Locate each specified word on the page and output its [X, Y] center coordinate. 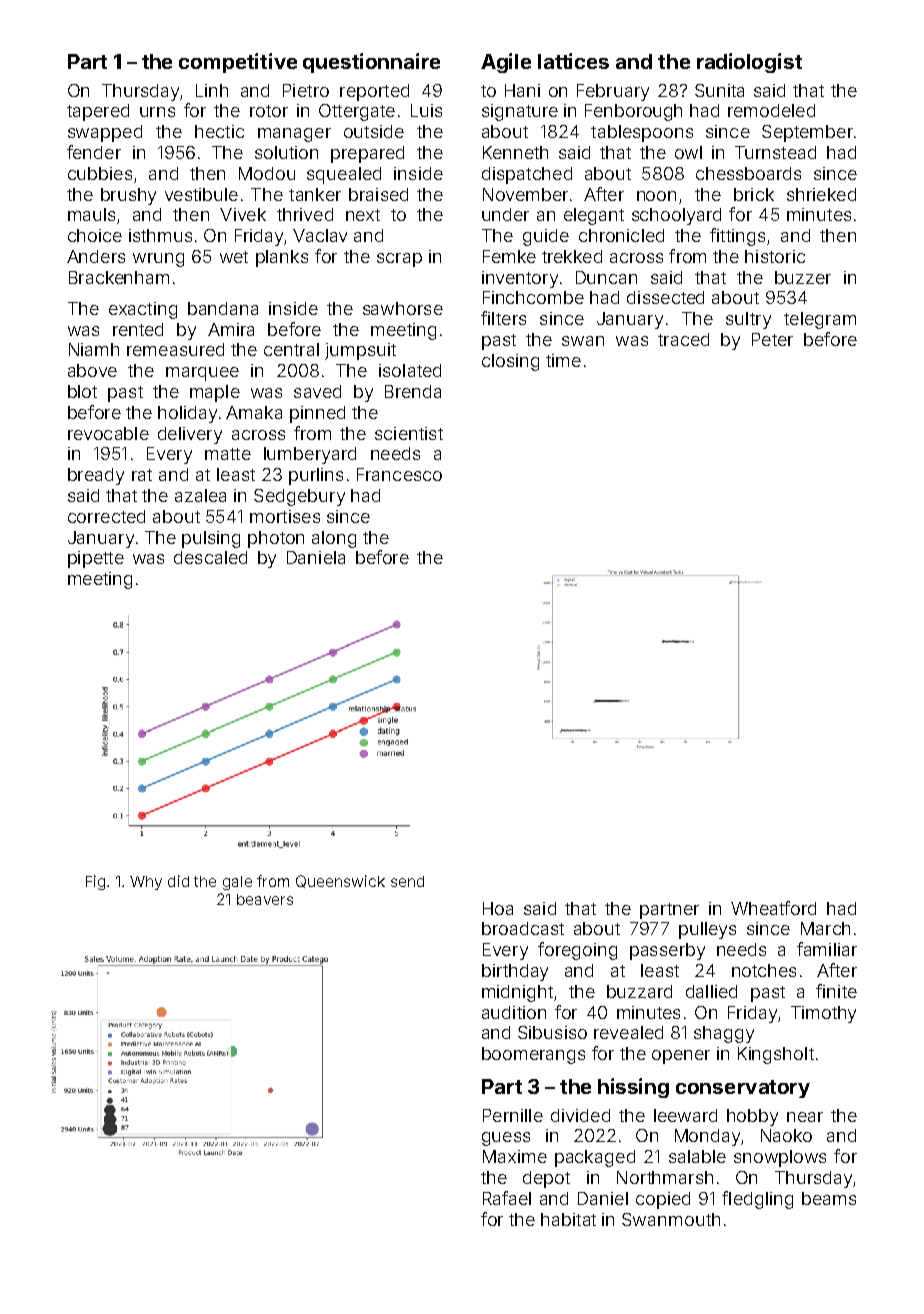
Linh [212, 90]
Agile [506, 63]
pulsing [211, 539]
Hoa [498, 908]
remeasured [175, 349]
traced [683, 339]
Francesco [399, 474]
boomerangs [533, 1055]
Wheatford [773, 908]
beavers [265, 899]
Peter [772, 339]
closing [510, 362]
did [178, 881]
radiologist [749, 63]
